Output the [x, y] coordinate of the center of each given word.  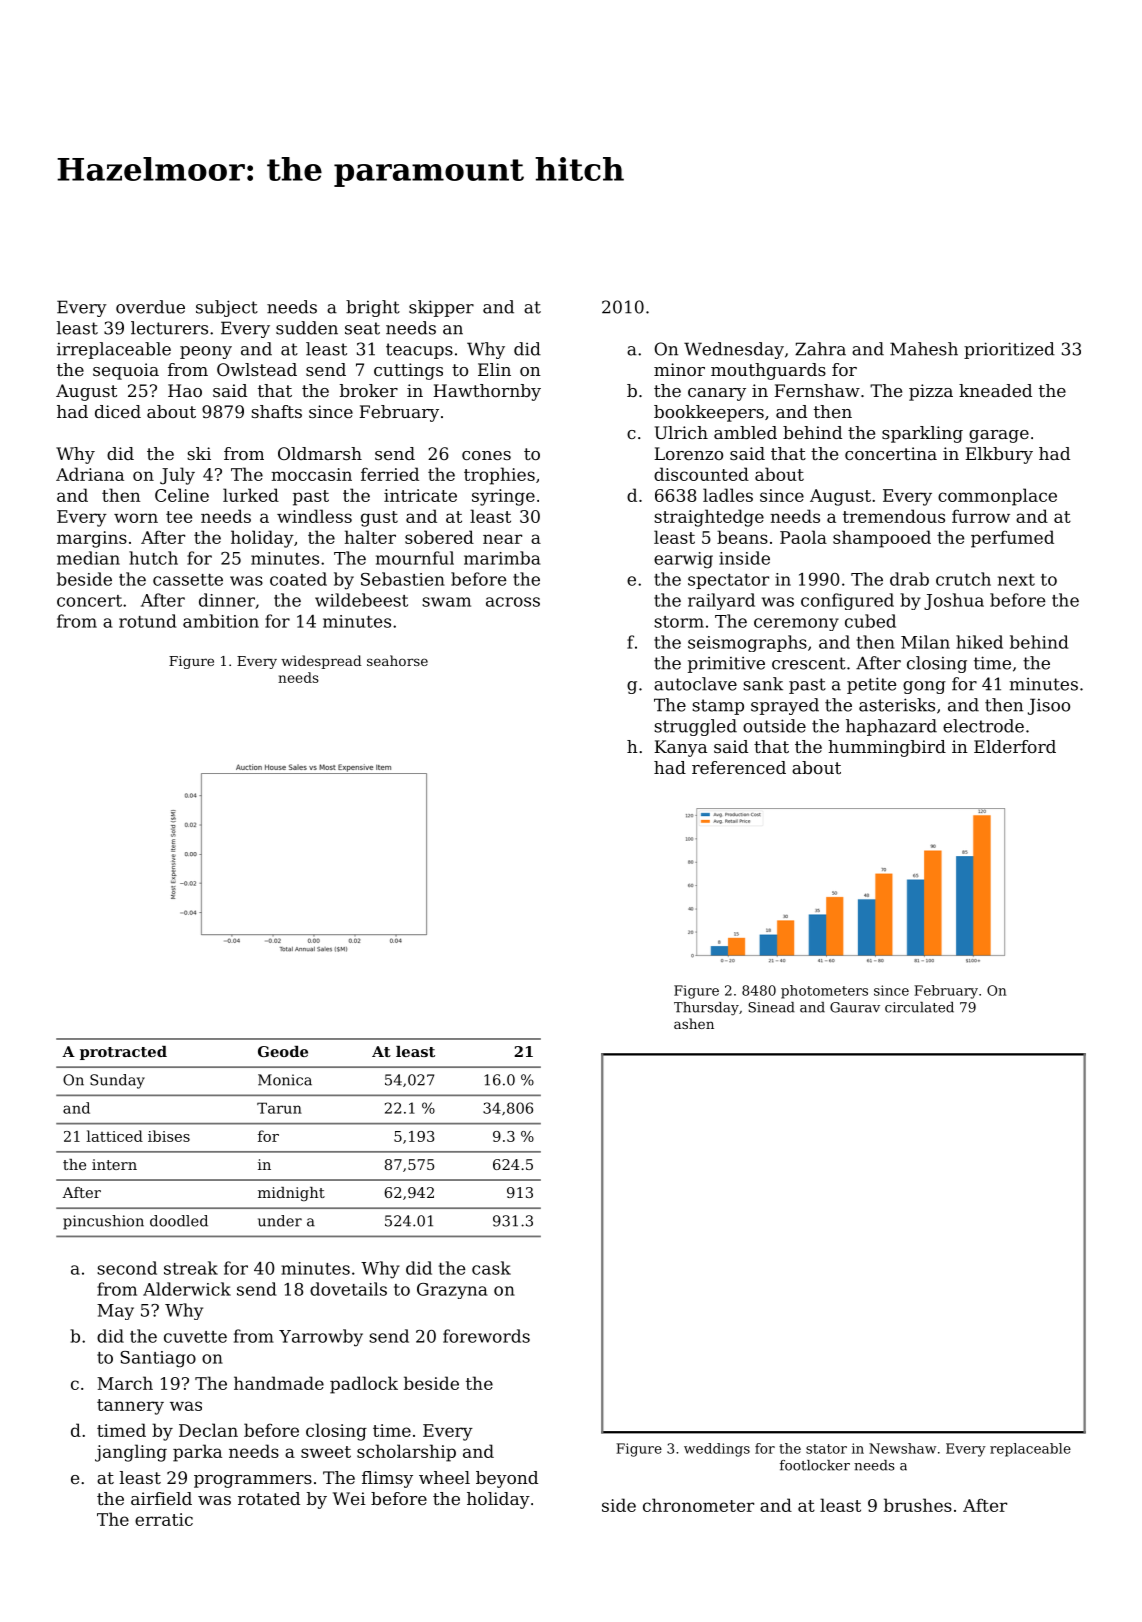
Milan [925, 642]
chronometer [698, 1505]
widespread [321, 662]
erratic [164, 1519]
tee [179, 517]
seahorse [397, 660]
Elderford [1015, 746]
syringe [503, 497]
